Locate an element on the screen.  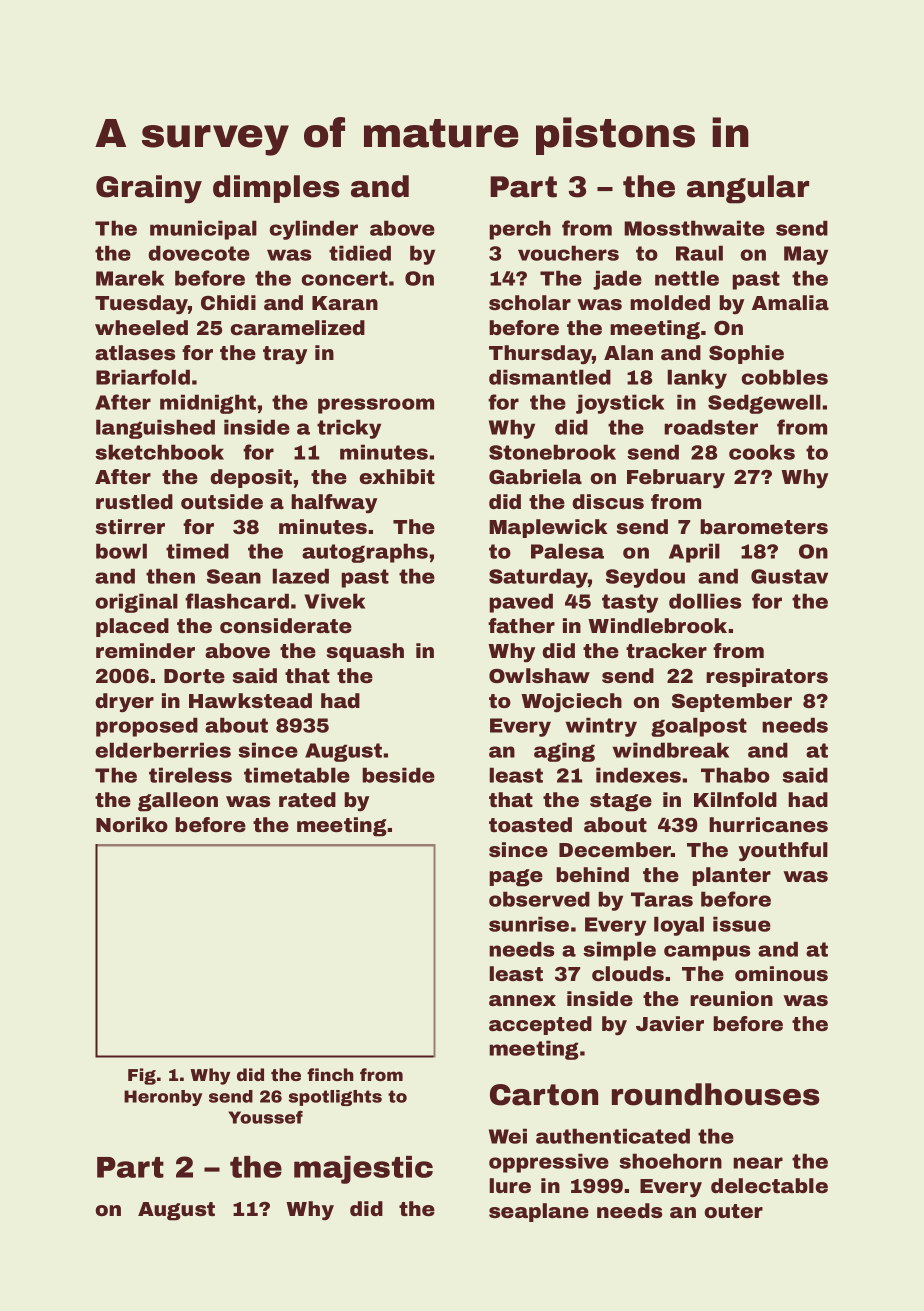
Thabo is located at coordinates (735, 775).
